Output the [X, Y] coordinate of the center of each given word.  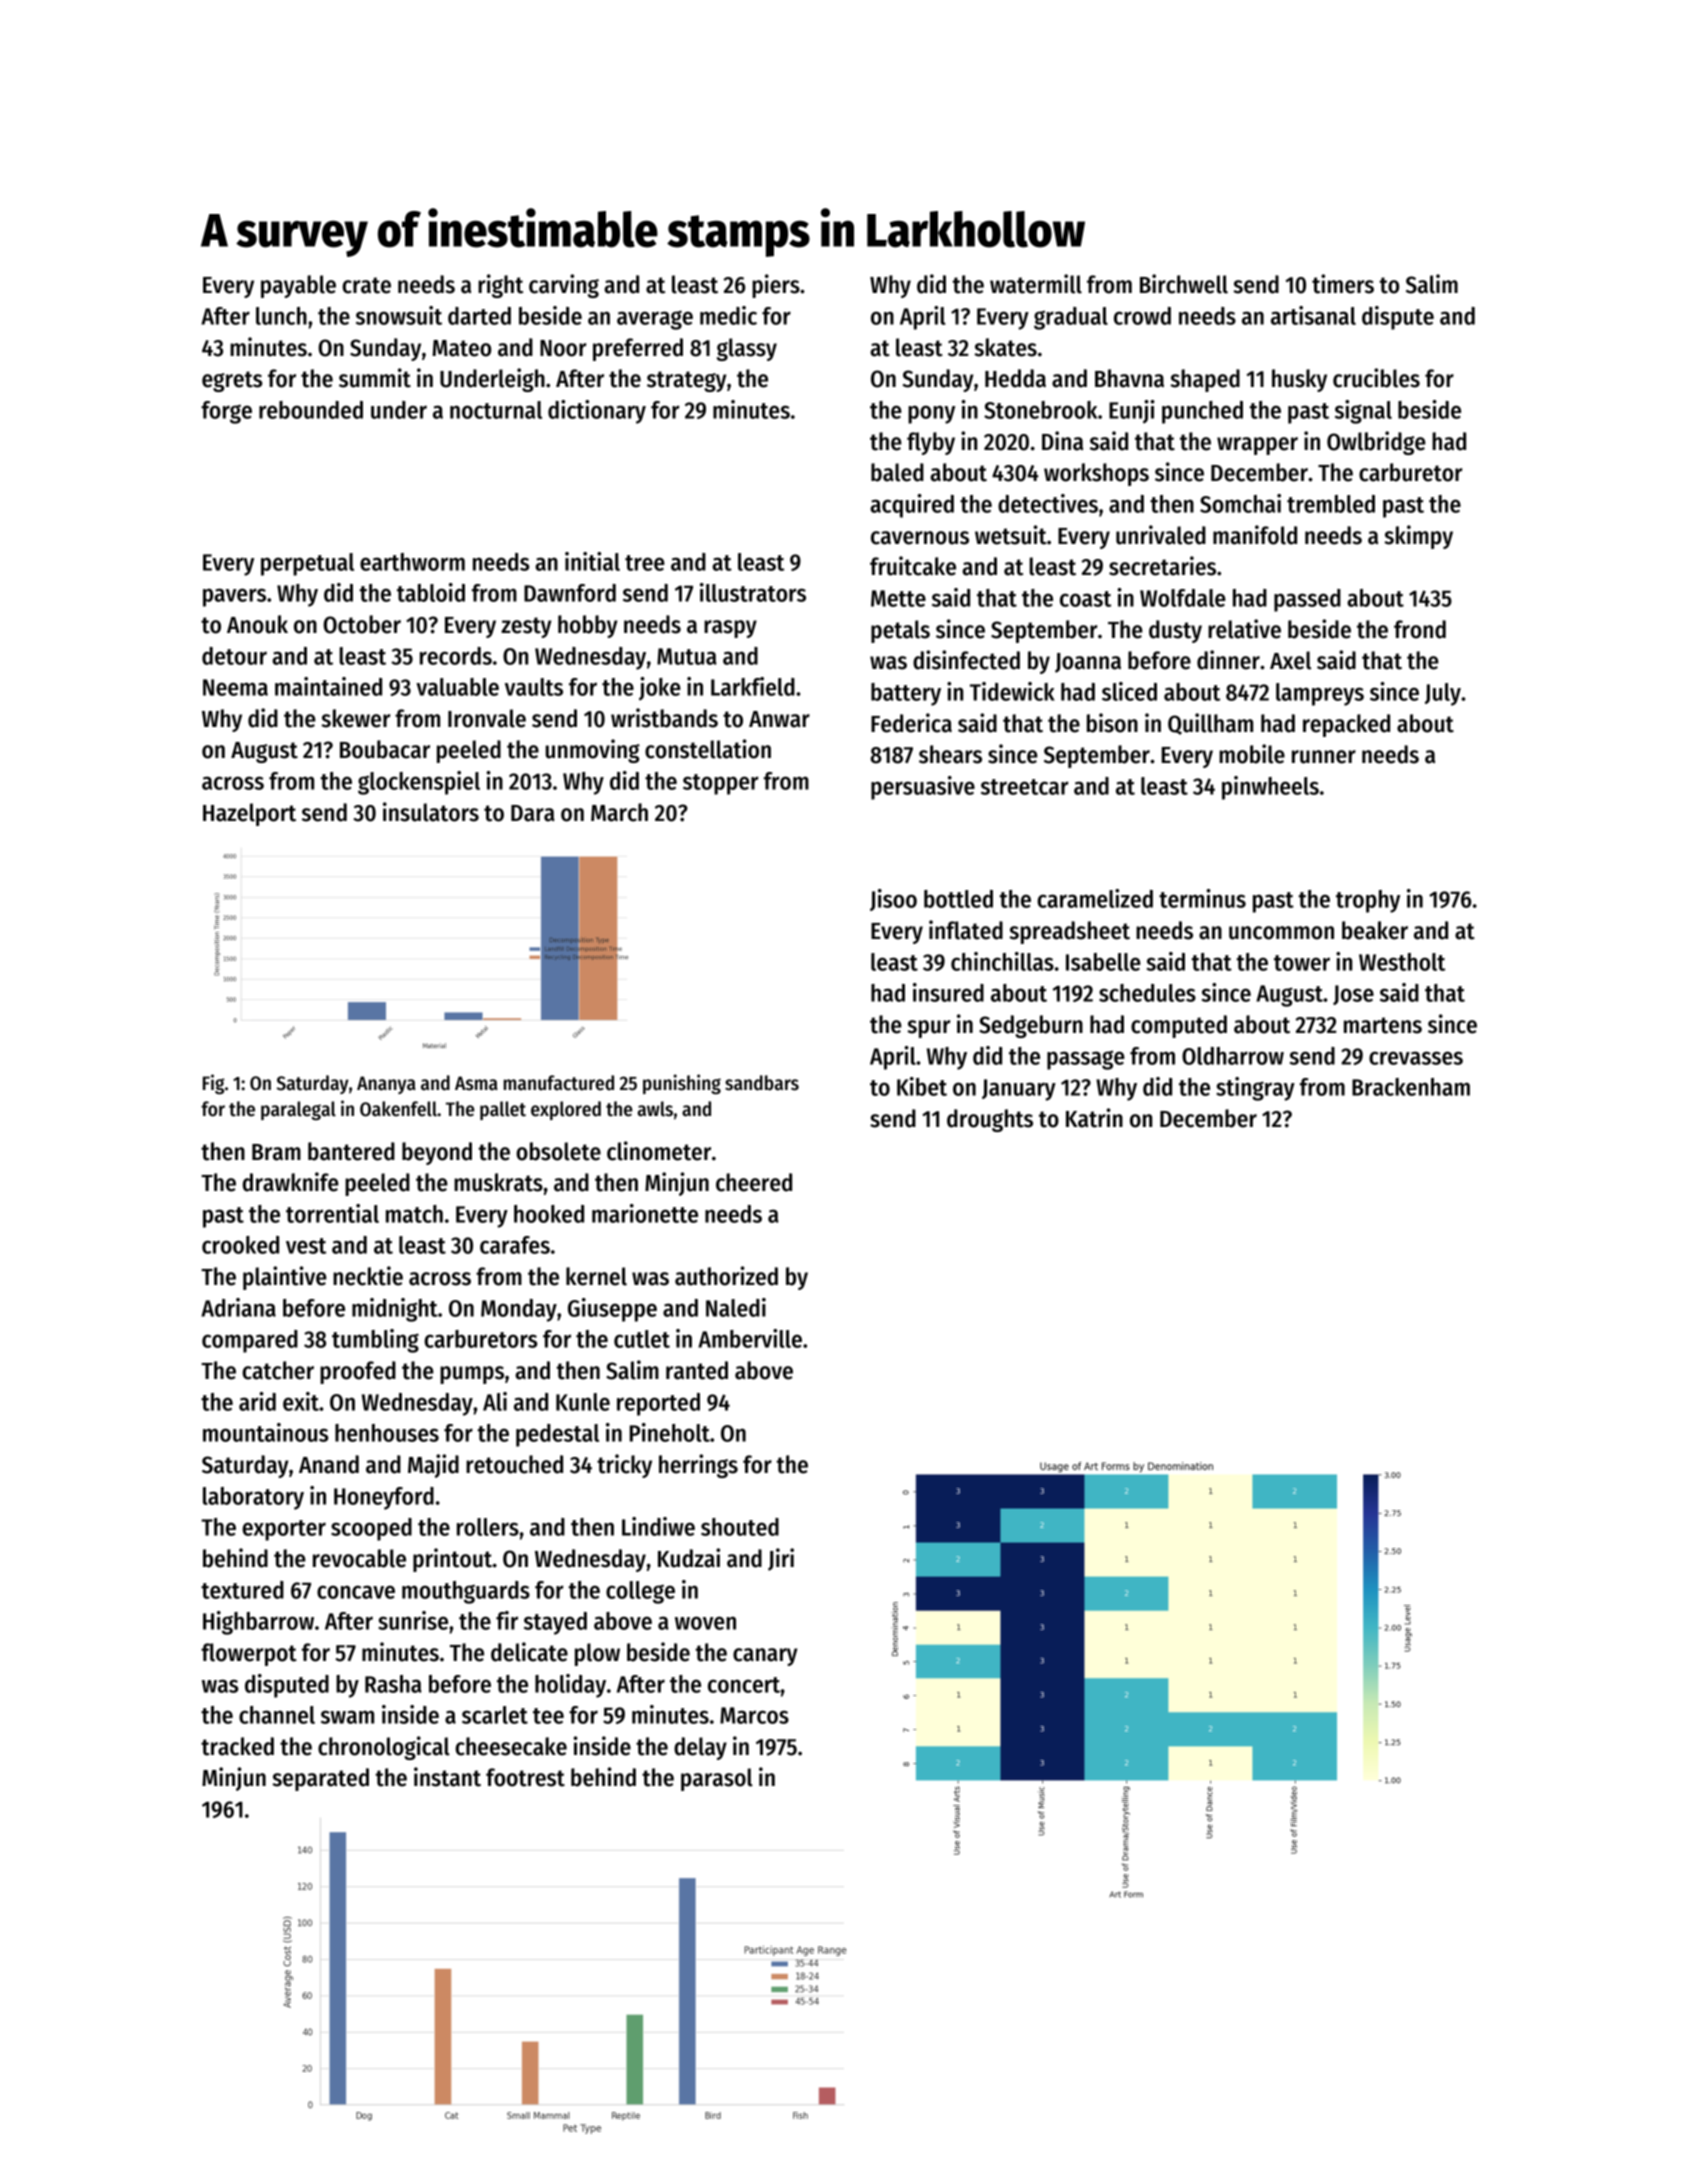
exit [301, 1401]
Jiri [781, 1559]
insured [948, 992]
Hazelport [249, 814]
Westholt [1402, 962]
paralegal [298, 1110]
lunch [281, 316]
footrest [525, 1777]
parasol [717, 1779]
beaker [1375, 930]
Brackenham [1411, 1087]
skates [1005, 347]
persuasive [923, 788]
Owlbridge [1376, 443]
